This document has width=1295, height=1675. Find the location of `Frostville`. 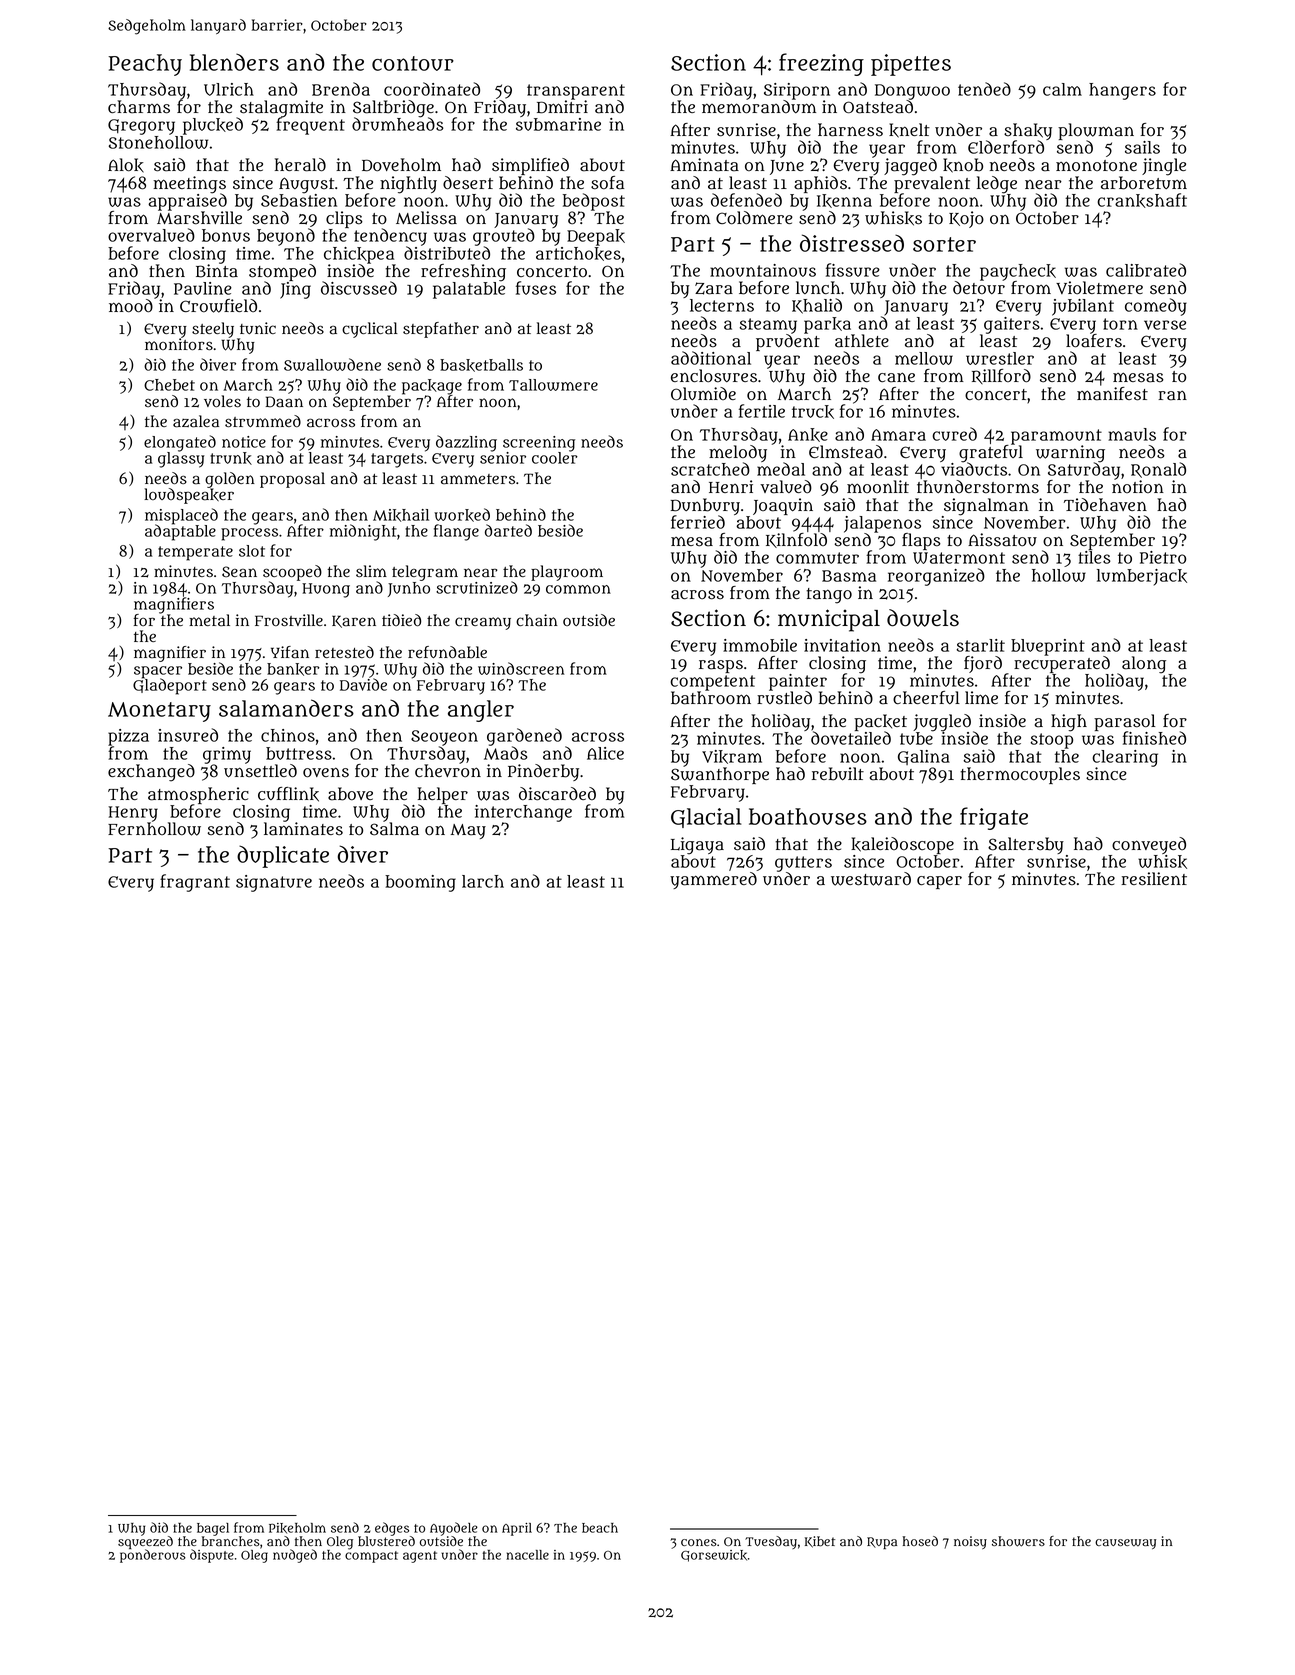

Frostville is located at coordinates (289, 620).
